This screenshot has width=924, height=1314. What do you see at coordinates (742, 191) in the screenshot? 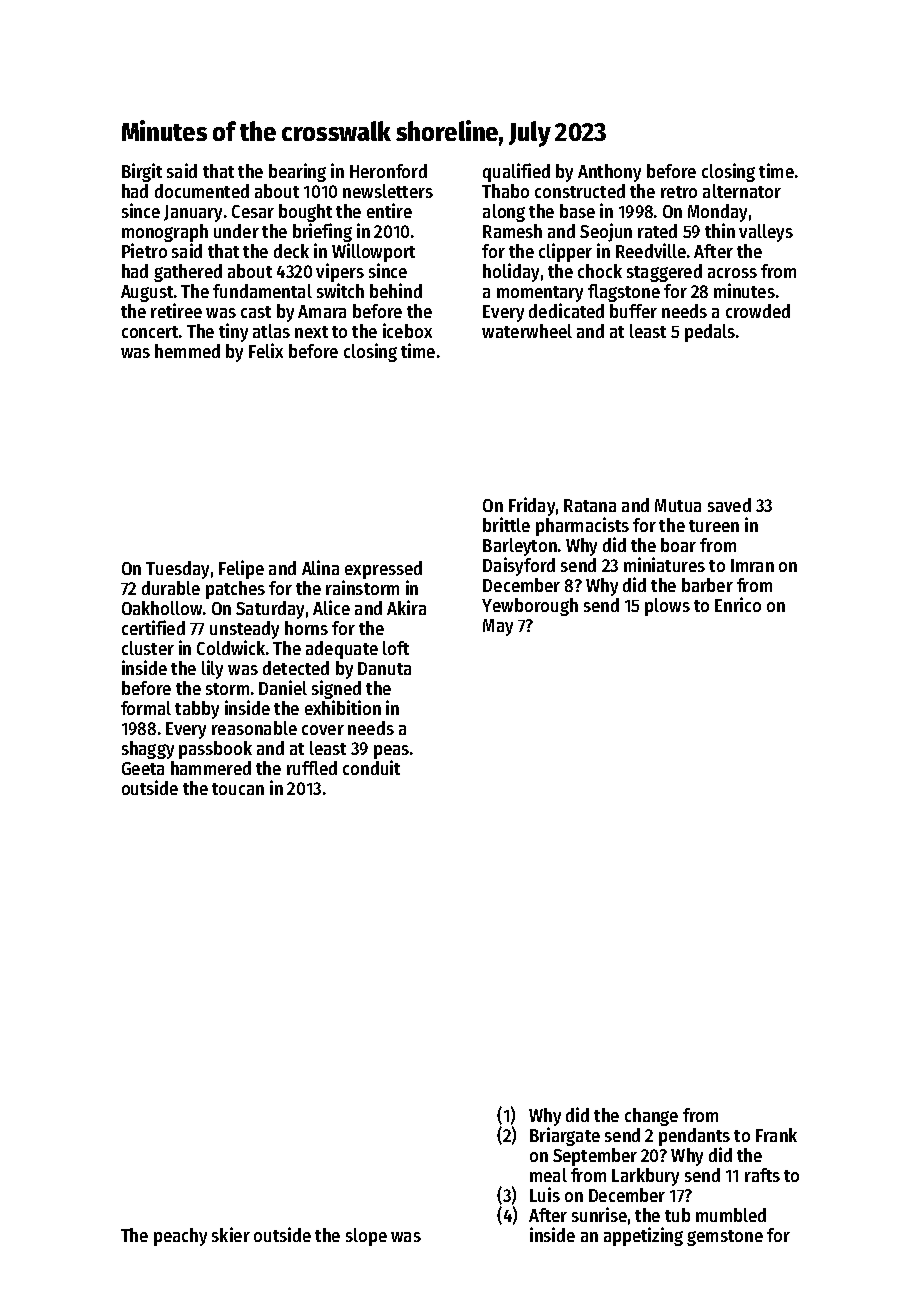
I see `alternator` at bounding box center [742, 191].
